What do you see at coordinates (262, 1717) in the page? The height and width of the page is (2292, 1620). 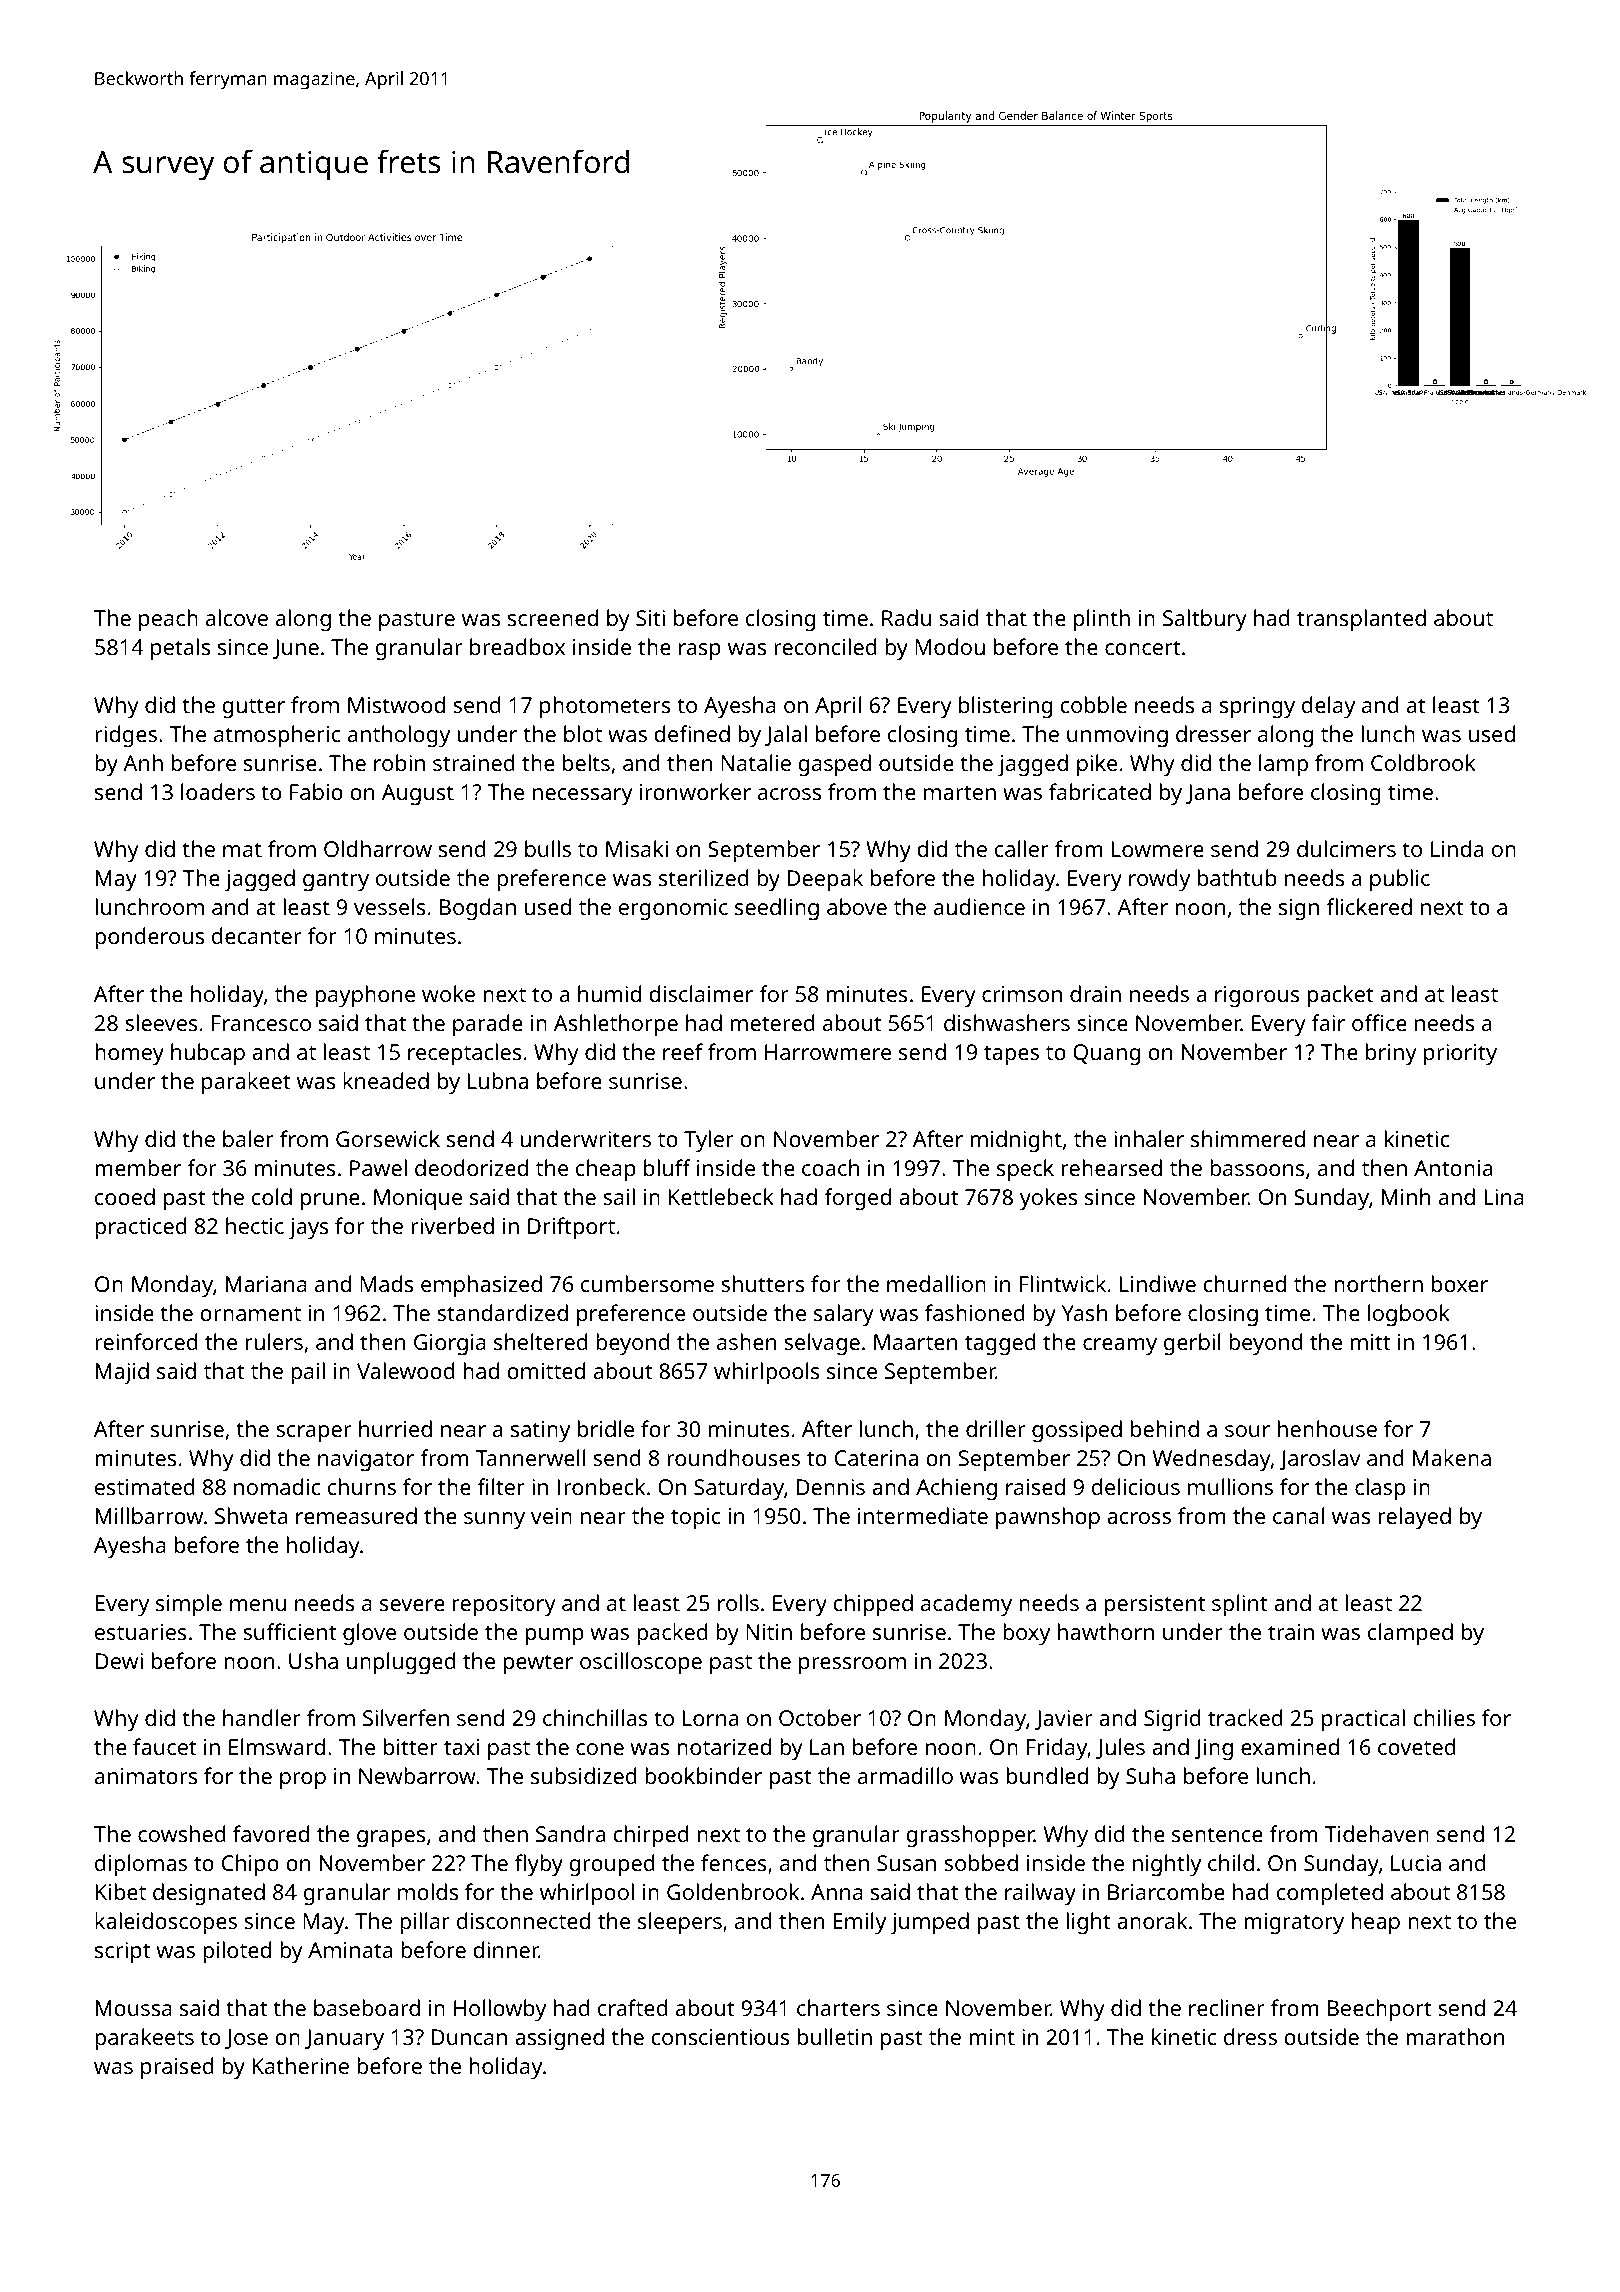 I see `handler` at bounding box center [262, 1717].
